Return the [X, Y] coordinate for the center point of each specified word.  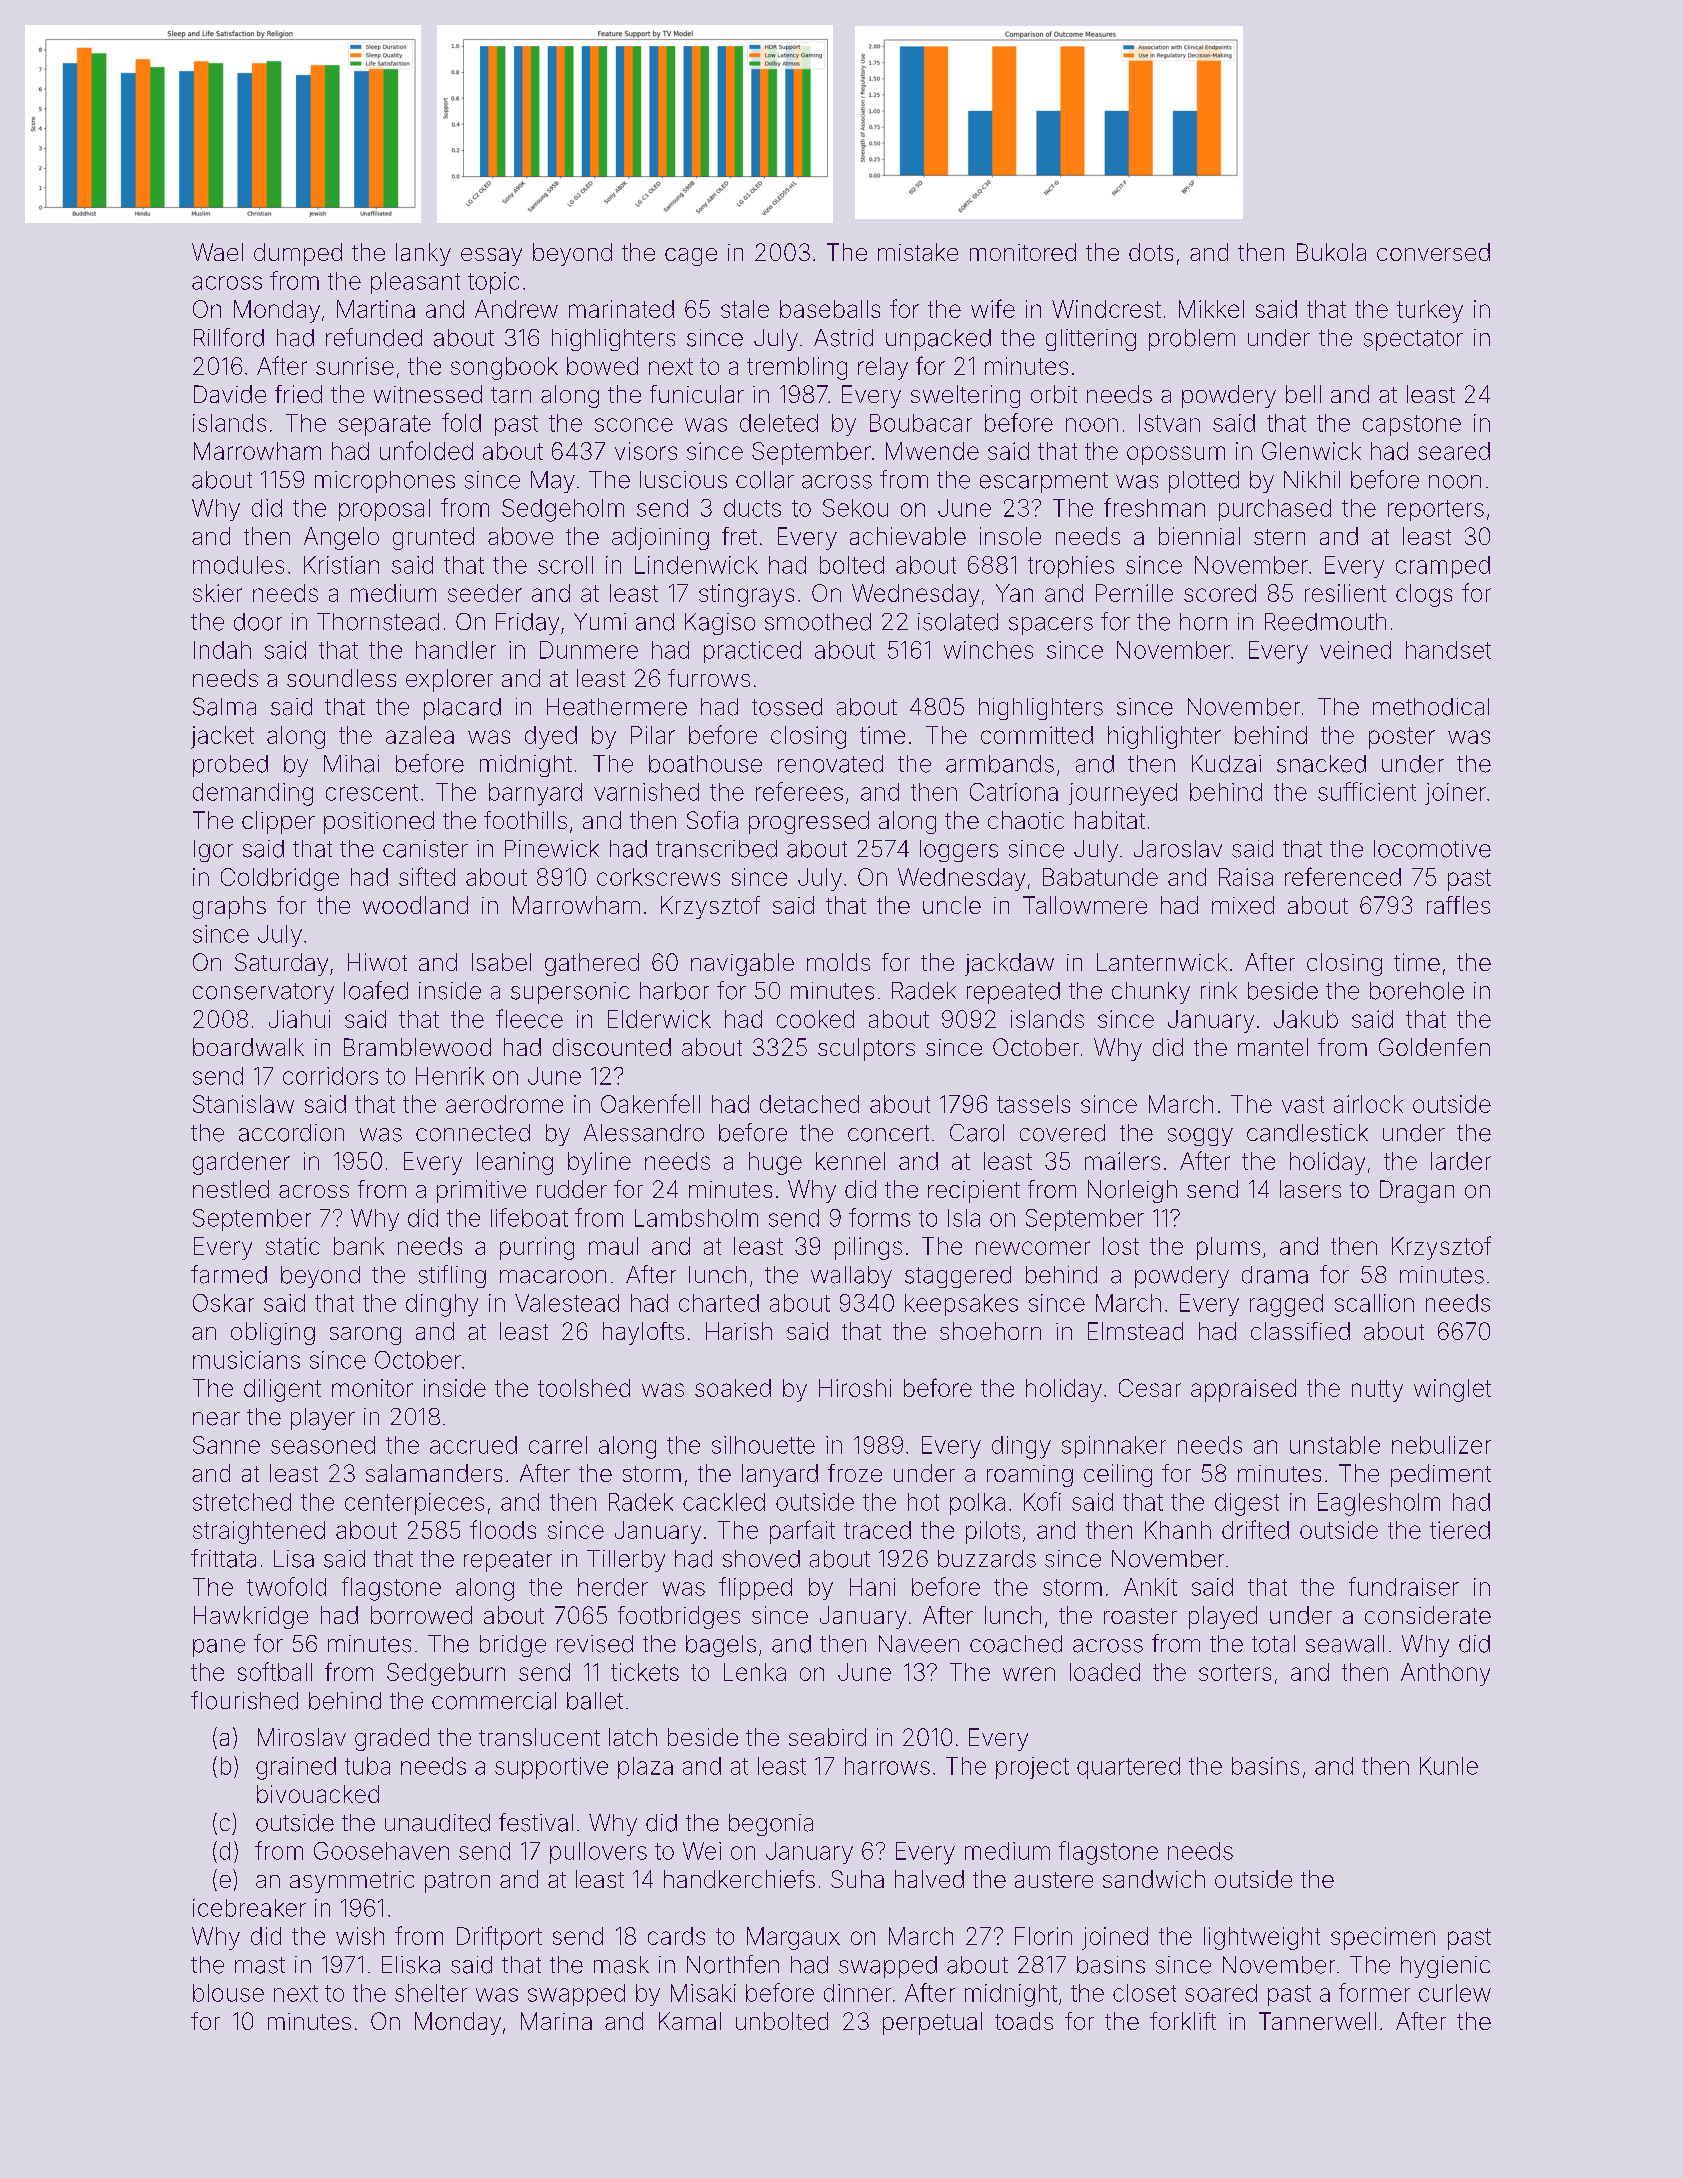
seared [1454, 451]
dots [1151, 252]
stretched [242, 1502]
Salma [224, 706]
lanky [423, 254]
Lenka [755, 1672]
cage [691, 257]
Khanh [1178, 1530]
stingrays [746, 595]
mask [621, 1965]
